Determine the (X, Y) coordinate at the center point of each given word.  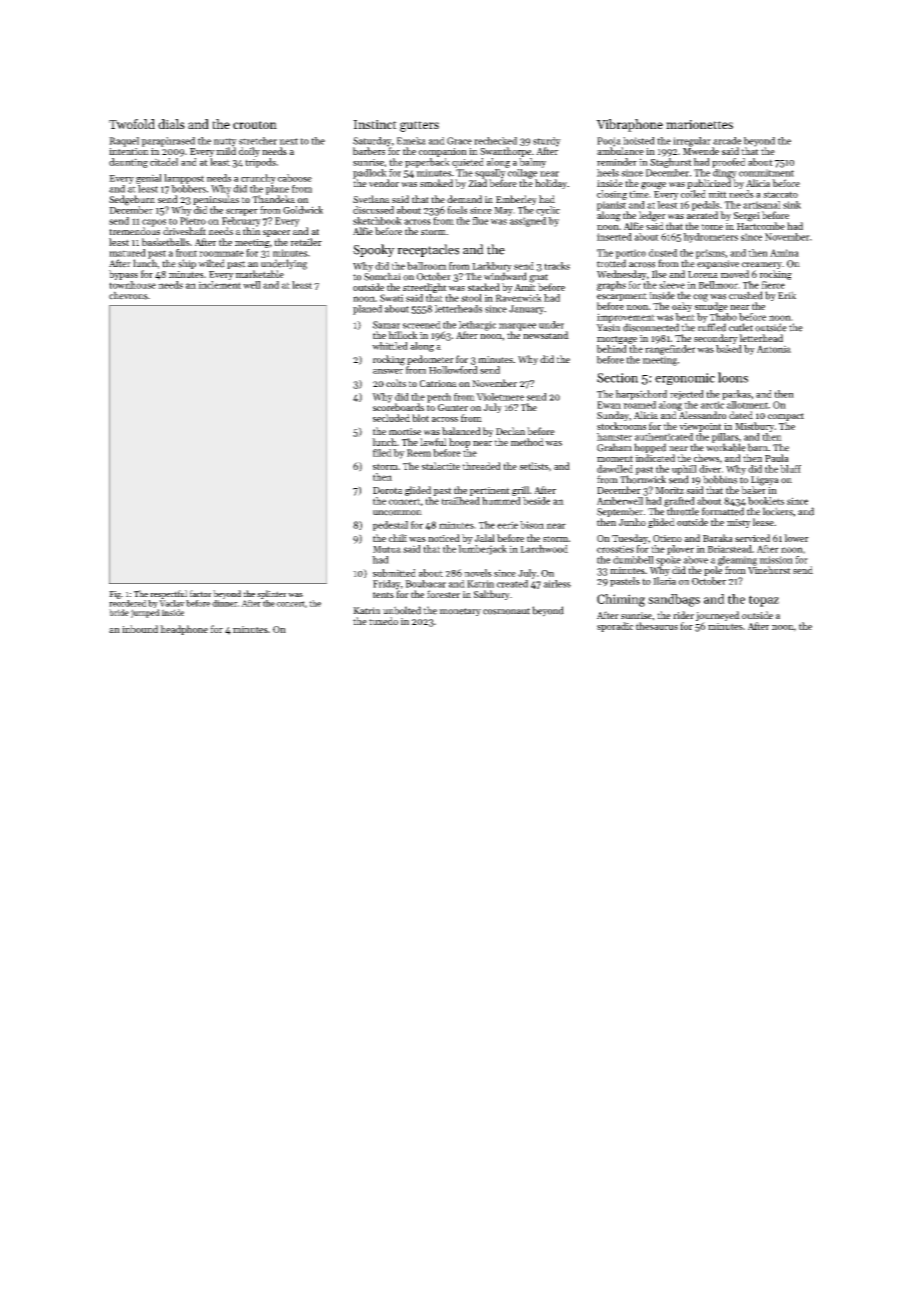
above (695, 560)
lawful (433, 442)
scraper (242, 212)
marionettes (699, 124)
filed (382, 453)
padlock (370, 174)
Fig (115, 595)
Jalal (485, 538)
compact (786, 417)
